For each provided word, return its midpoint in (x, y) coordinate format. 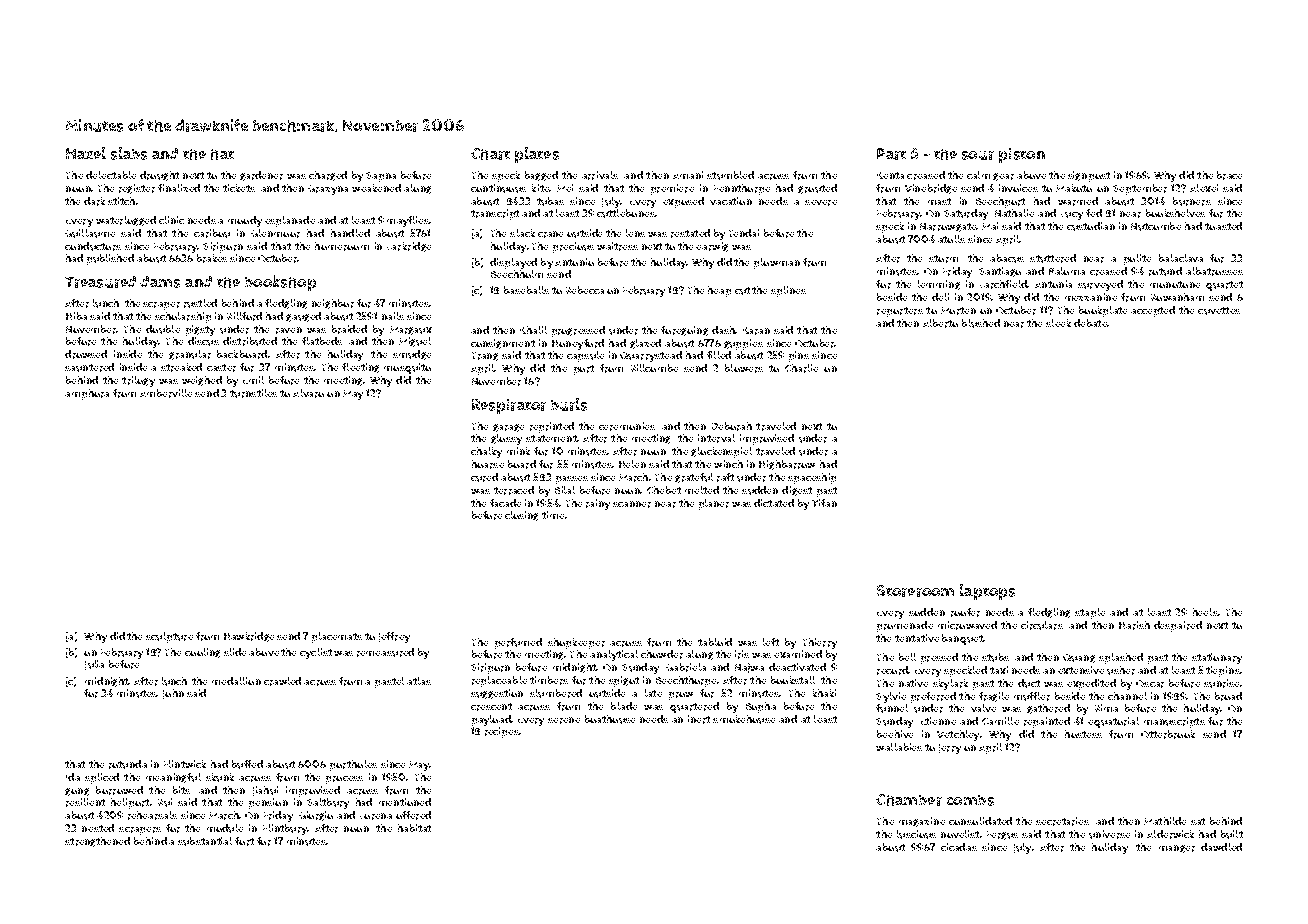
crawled (282, 681)
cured (484, 477)
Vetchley (958, 735)
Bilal (565, 490)
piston (1022, 155)
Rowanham (1177, 297)
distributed (250, 341)
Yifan (824, 503)
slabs (129, 153)
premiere (672, 189)
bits (181, 790)
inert (699, 719)
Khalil (533, 330)
